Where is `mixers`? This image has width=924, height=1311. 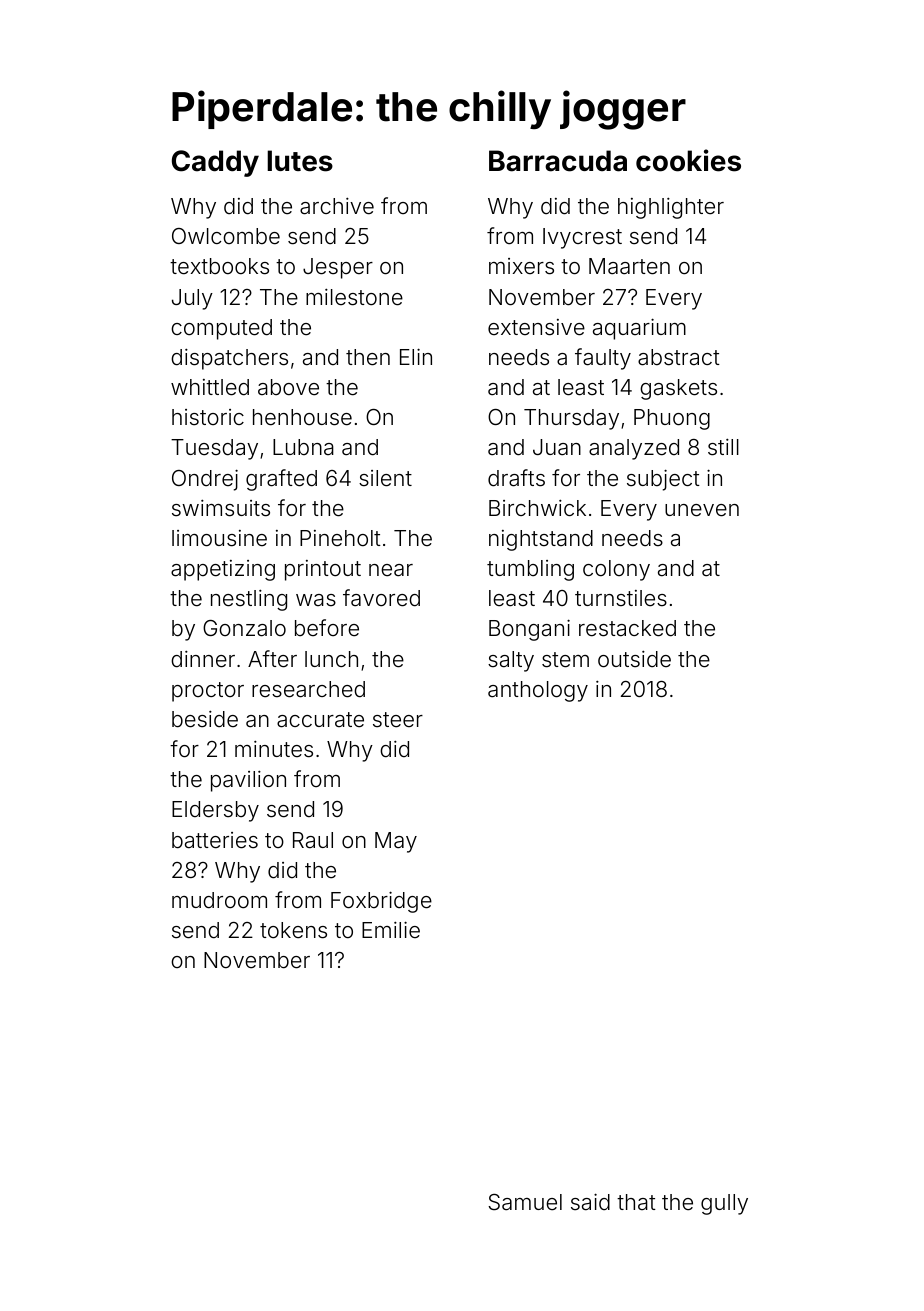 mixers is located at coordinates (521, 266).
